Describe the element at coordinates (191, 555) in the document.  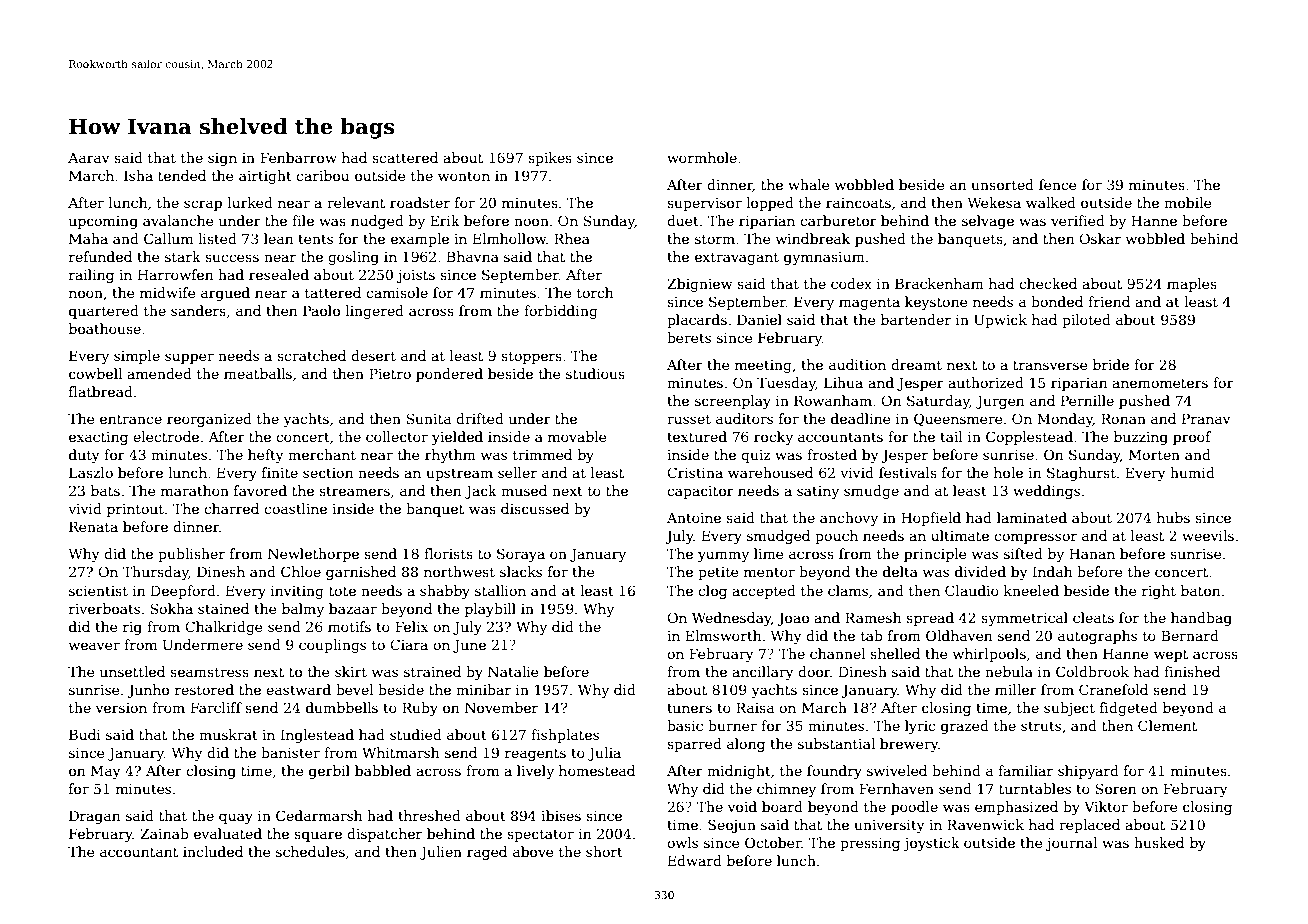
I see `publisher` at that location.
